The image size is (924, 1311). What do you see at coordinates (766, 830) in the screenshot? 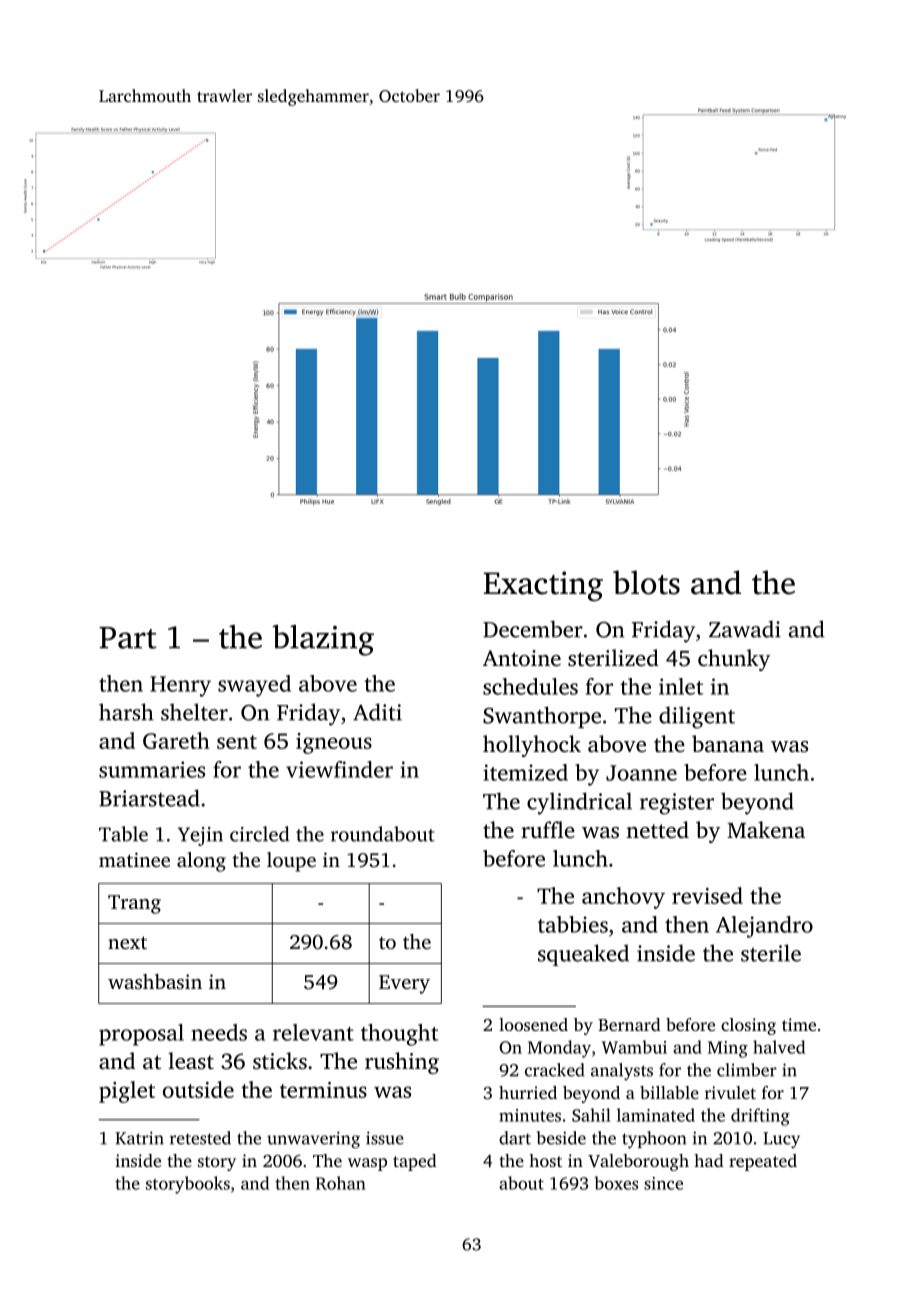
I see `Makena` at bounding box center [766, 830].
